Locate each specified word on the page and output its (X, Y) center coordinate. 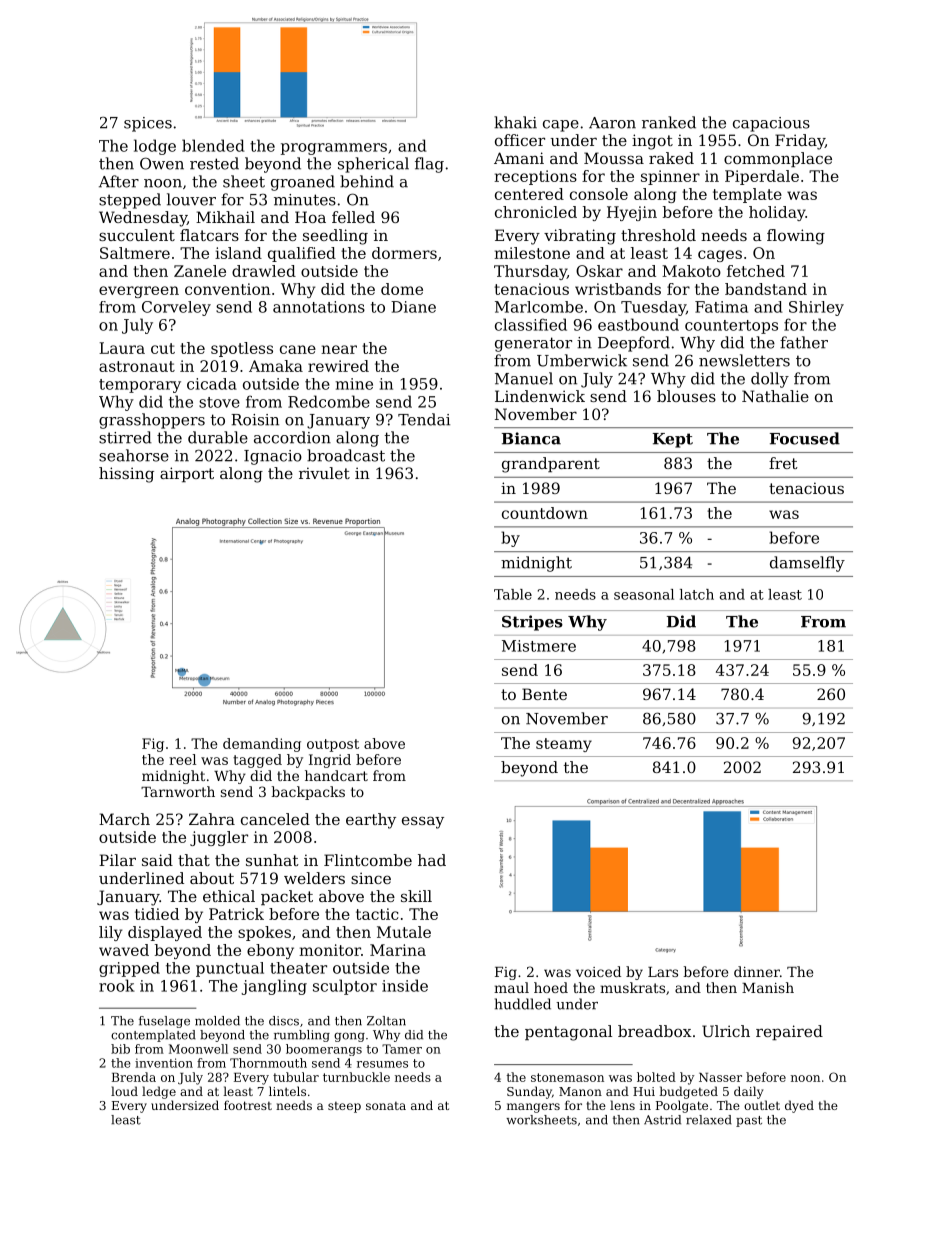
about (212, 878)
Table (513, 594)
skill (416, 896)
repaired (789, 1032)
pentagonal (568, 1033)
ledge (159, 1092)
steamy (564, 745)
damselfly (807, 564)
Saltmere (135, 253)
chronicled (536, 212)
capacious (771, 124)
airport (187, 474)
